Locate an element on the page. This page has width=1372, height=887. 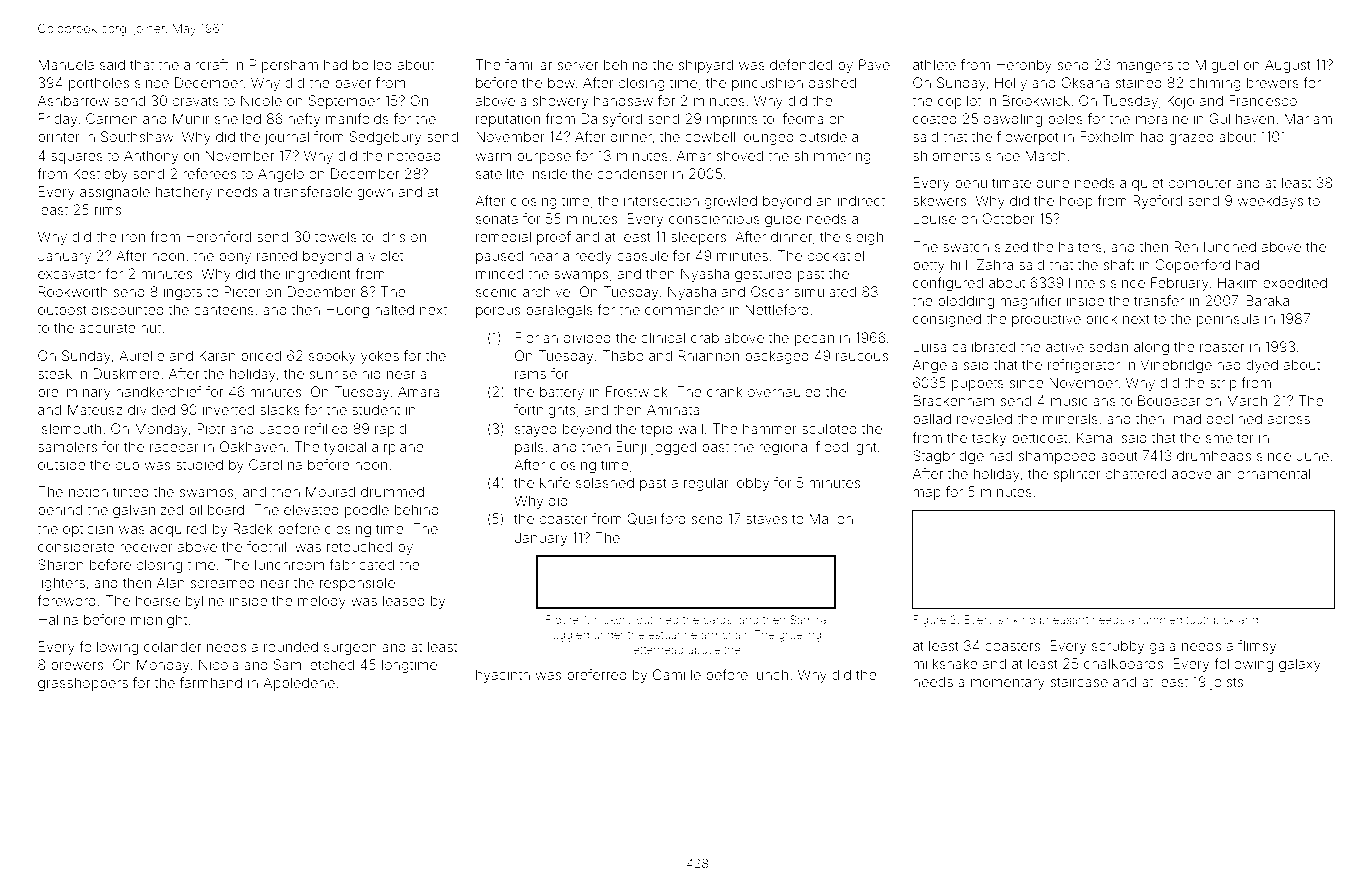
shipyard is located at coordinates (705, 66).
